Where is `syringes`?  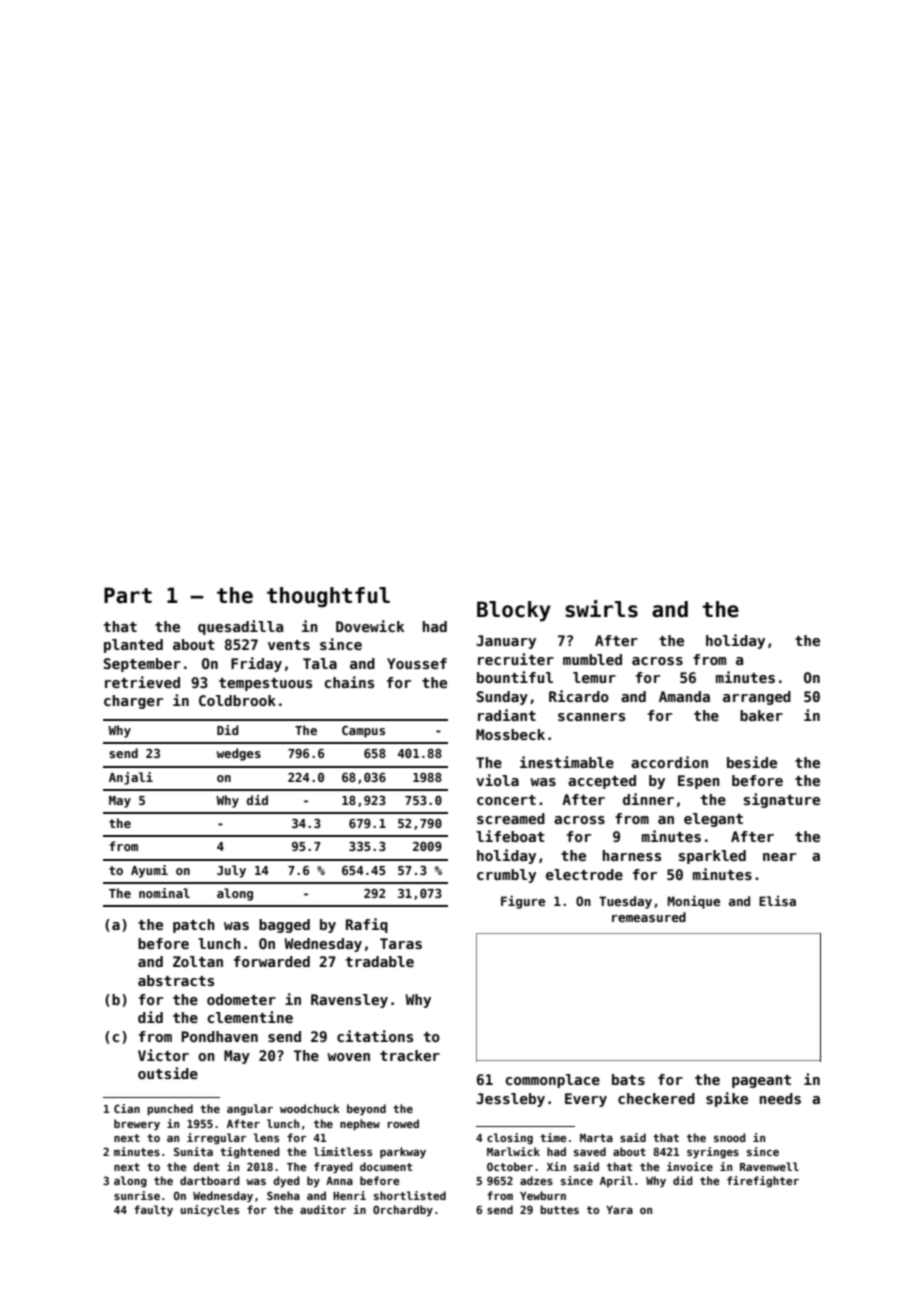 syringes is located at coordinates (713, 1153).
